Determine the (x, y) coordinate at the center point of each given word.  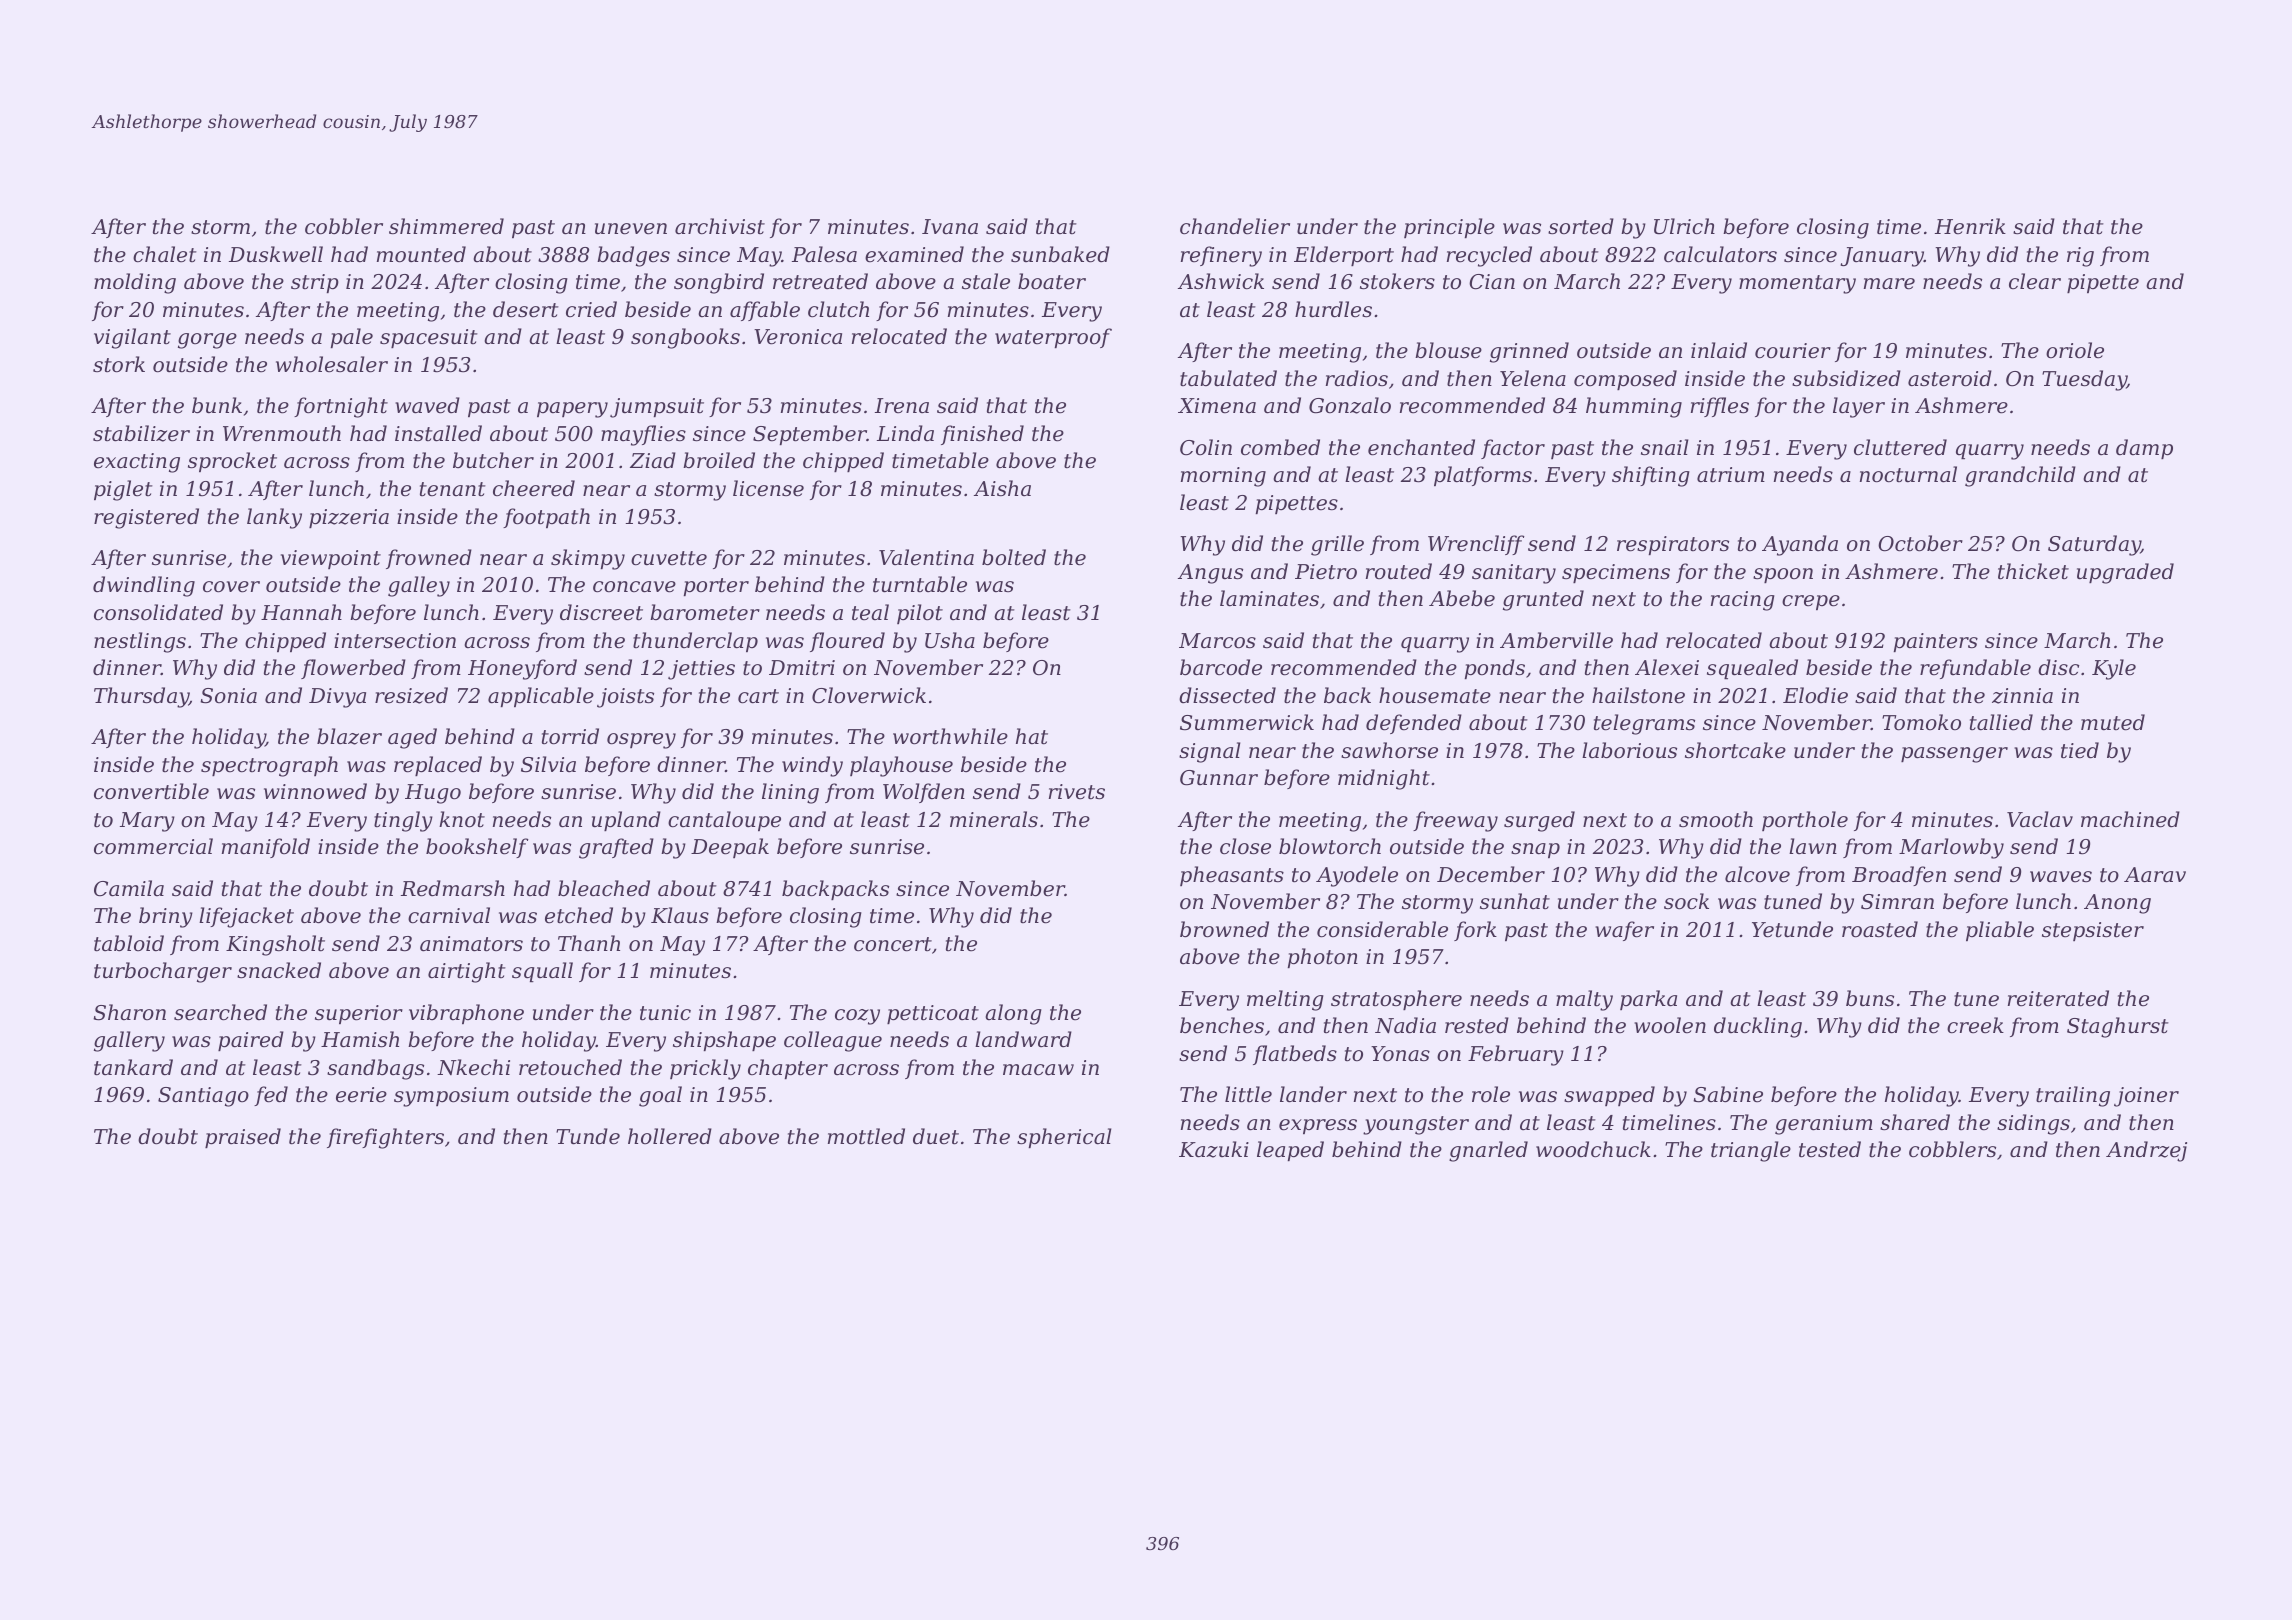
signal (1209, 752)
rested (1477, 1025)
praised (243, 1138)
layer (1859, 407)
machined (2130, 819)
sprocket (232, 462)
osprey (641, 741)
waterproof (1053, 338)
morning (1223, 477)
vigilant (132, 338)
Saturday (2094, 545)
